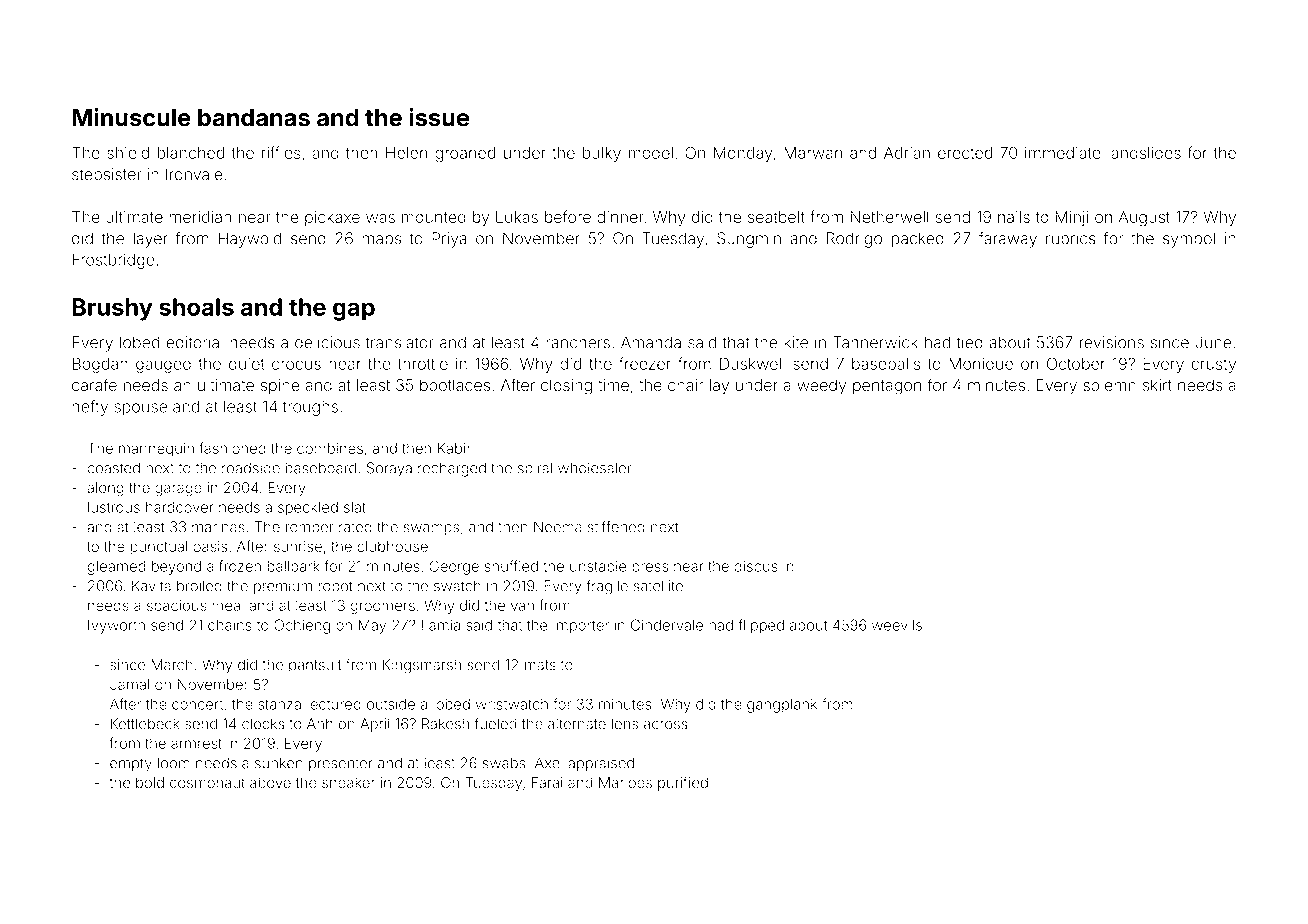  I want to click on stiffened, so click(616, 526).
